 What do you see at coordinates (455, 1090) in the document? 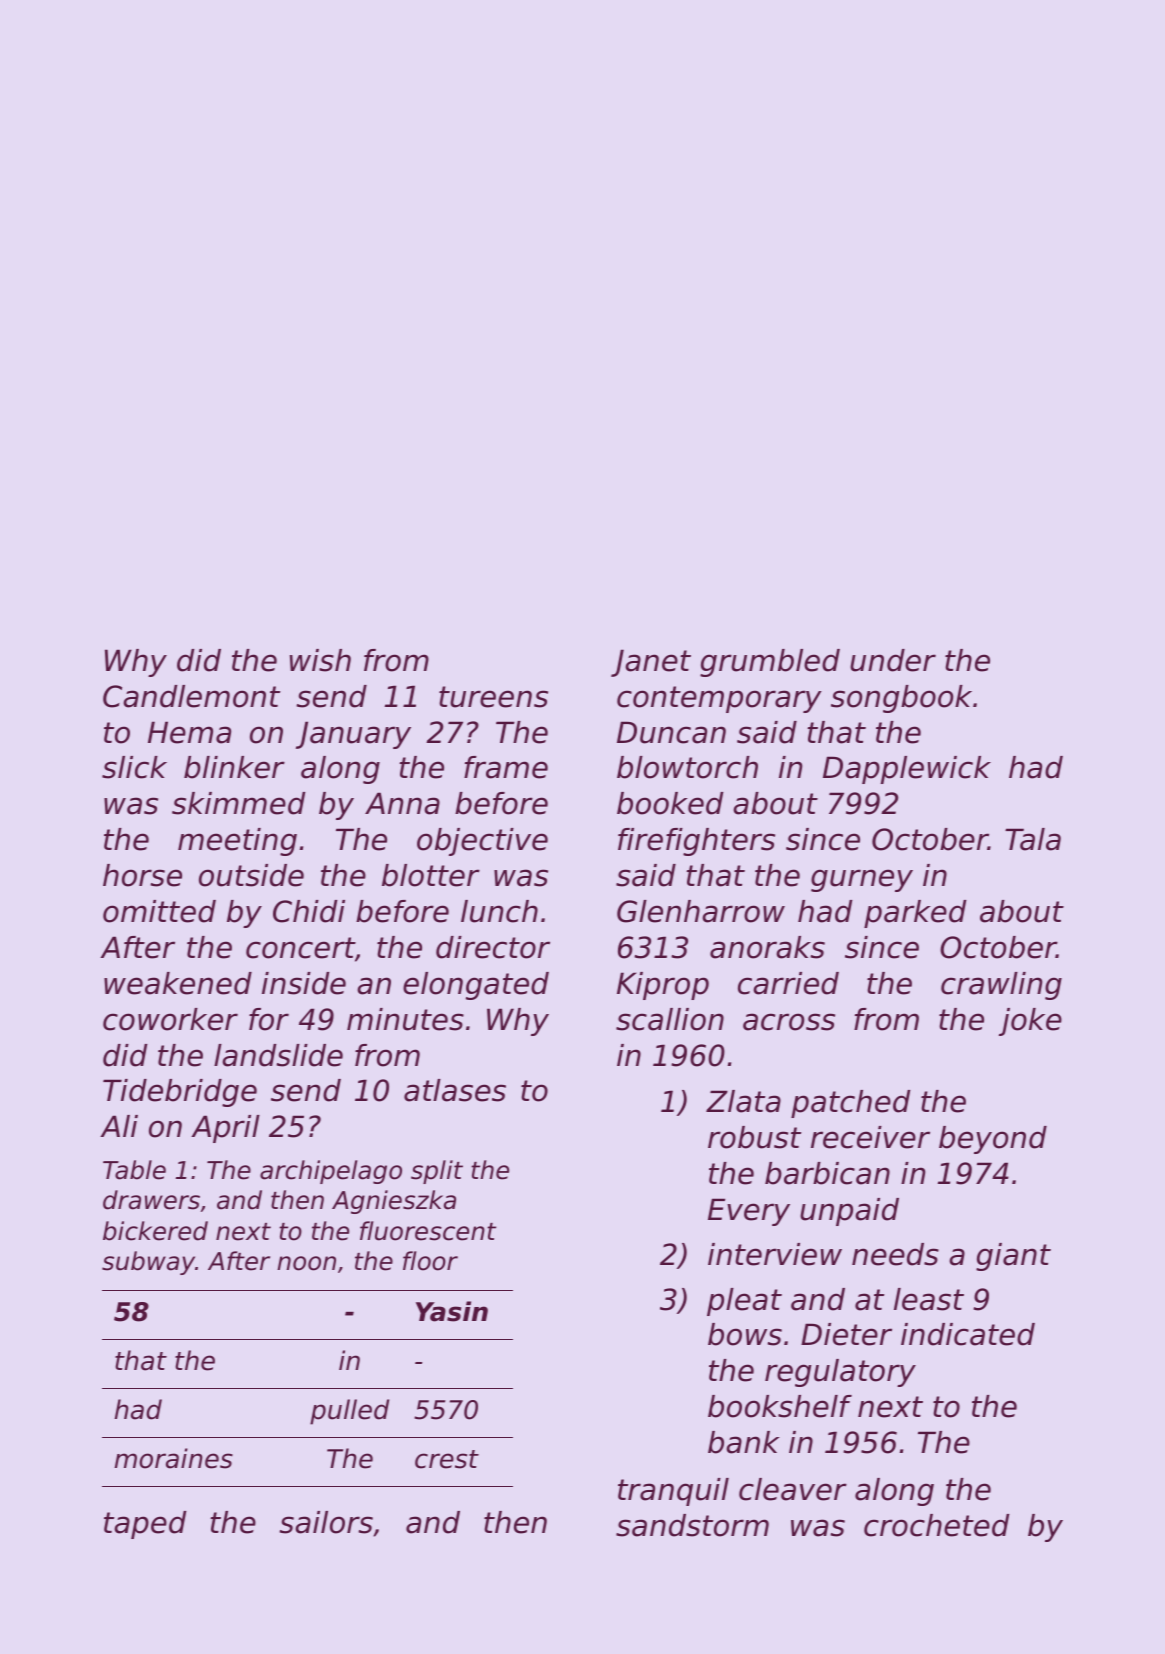
I see `atlases` at bounding box center [455, 1090].
